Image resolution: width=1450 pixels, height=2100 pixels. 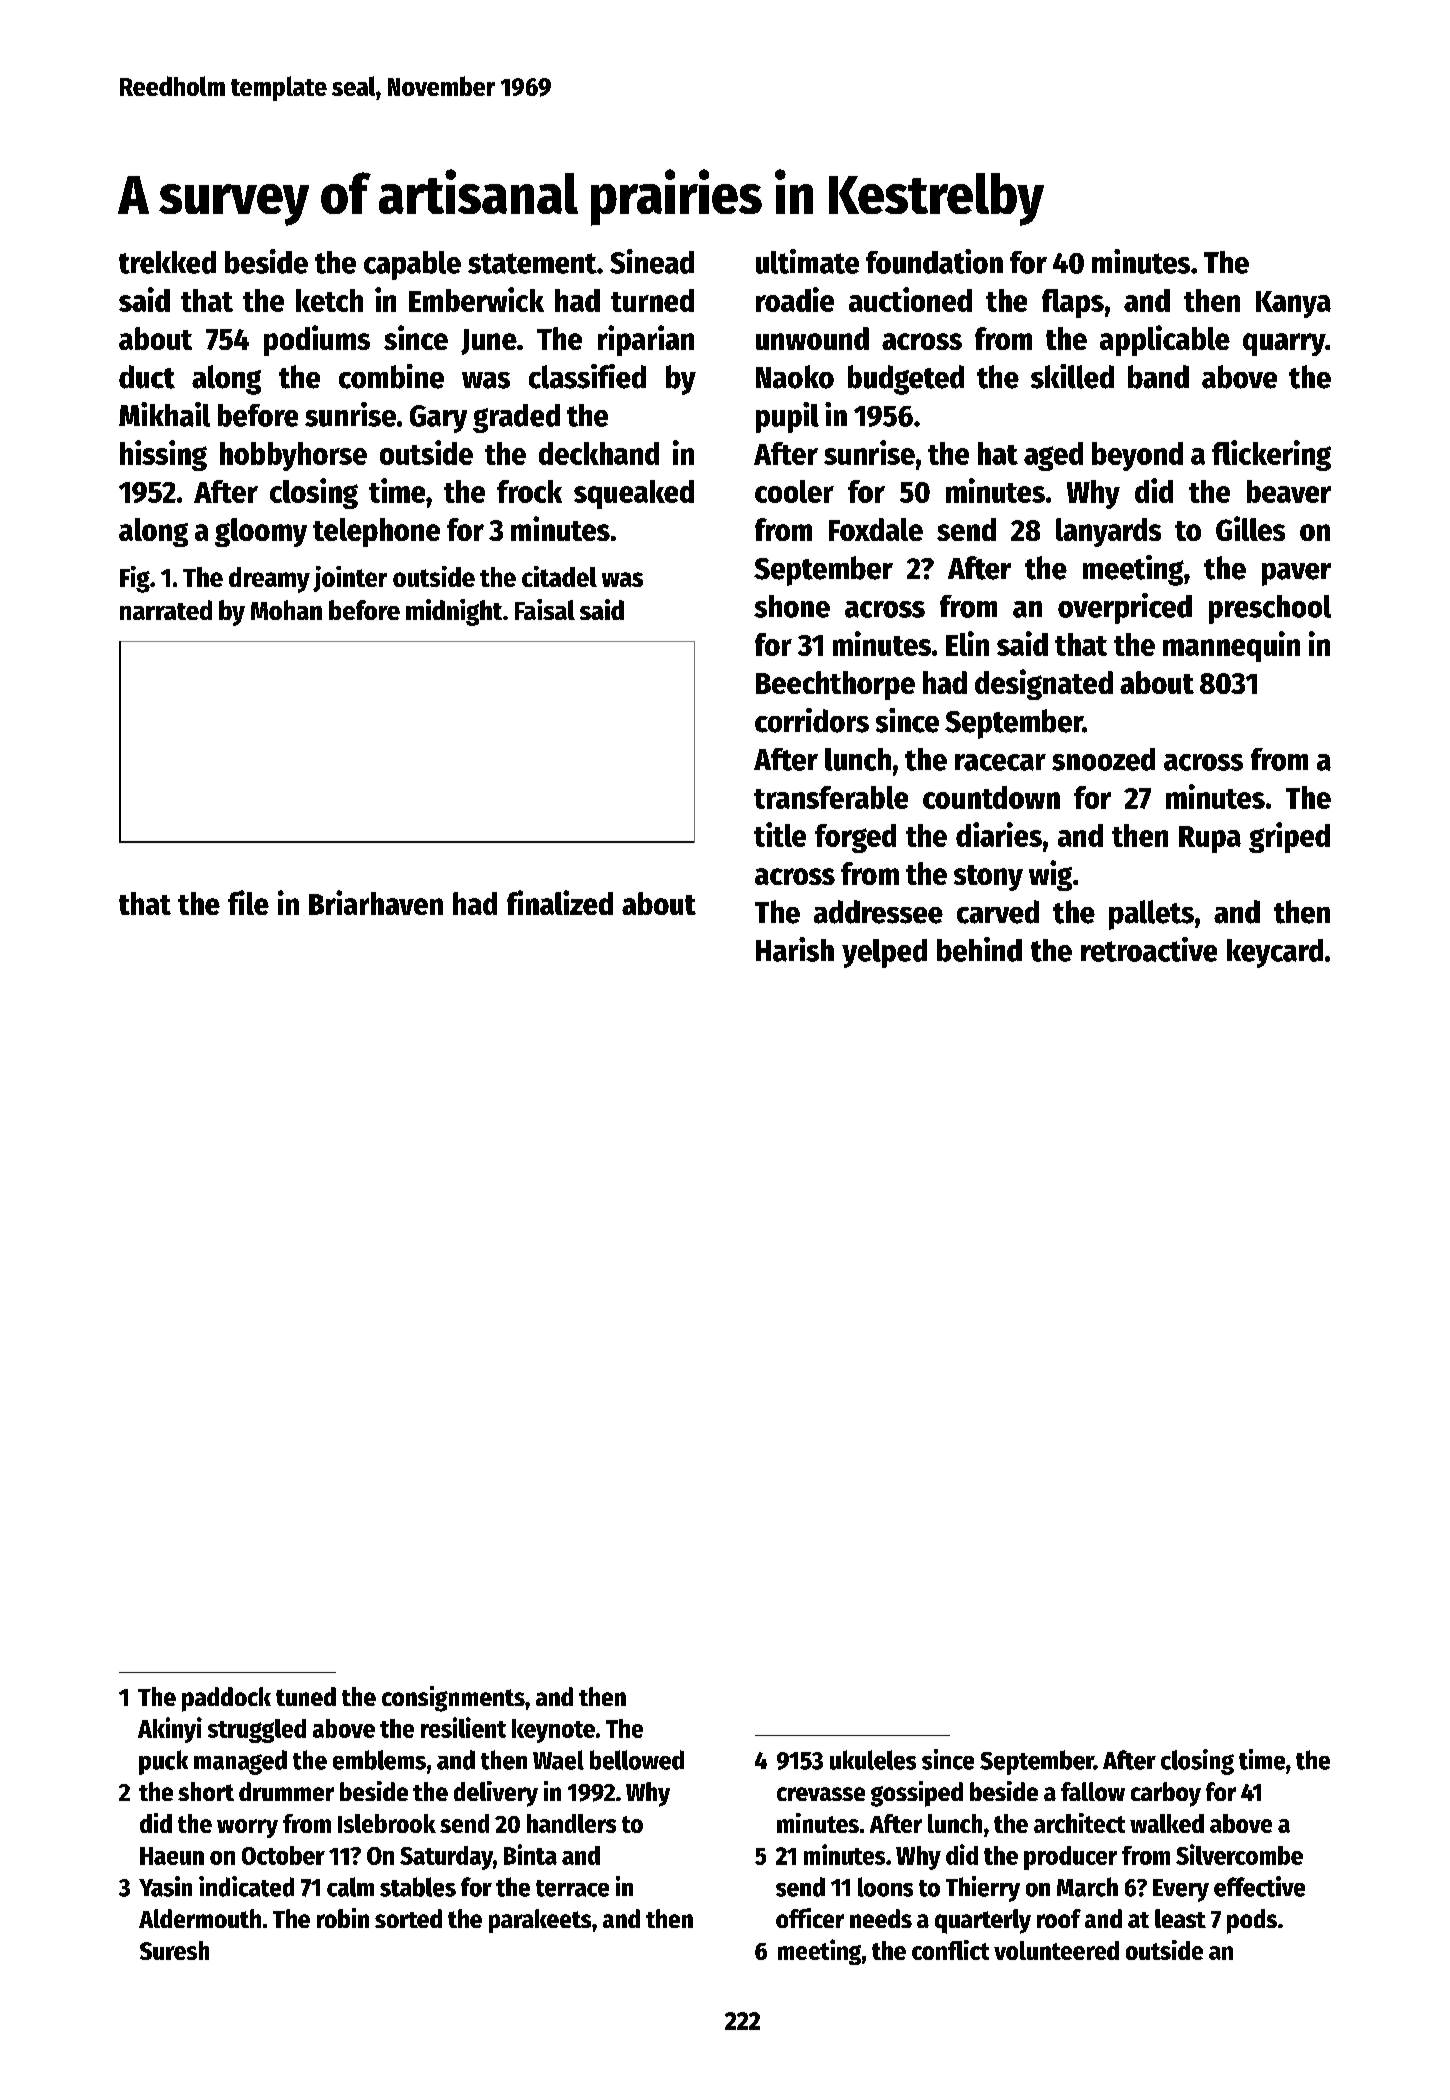 What do you see at coordinates (446, 1858) in the document?
I see `Saturday` at bounding box center [446, 1858].
